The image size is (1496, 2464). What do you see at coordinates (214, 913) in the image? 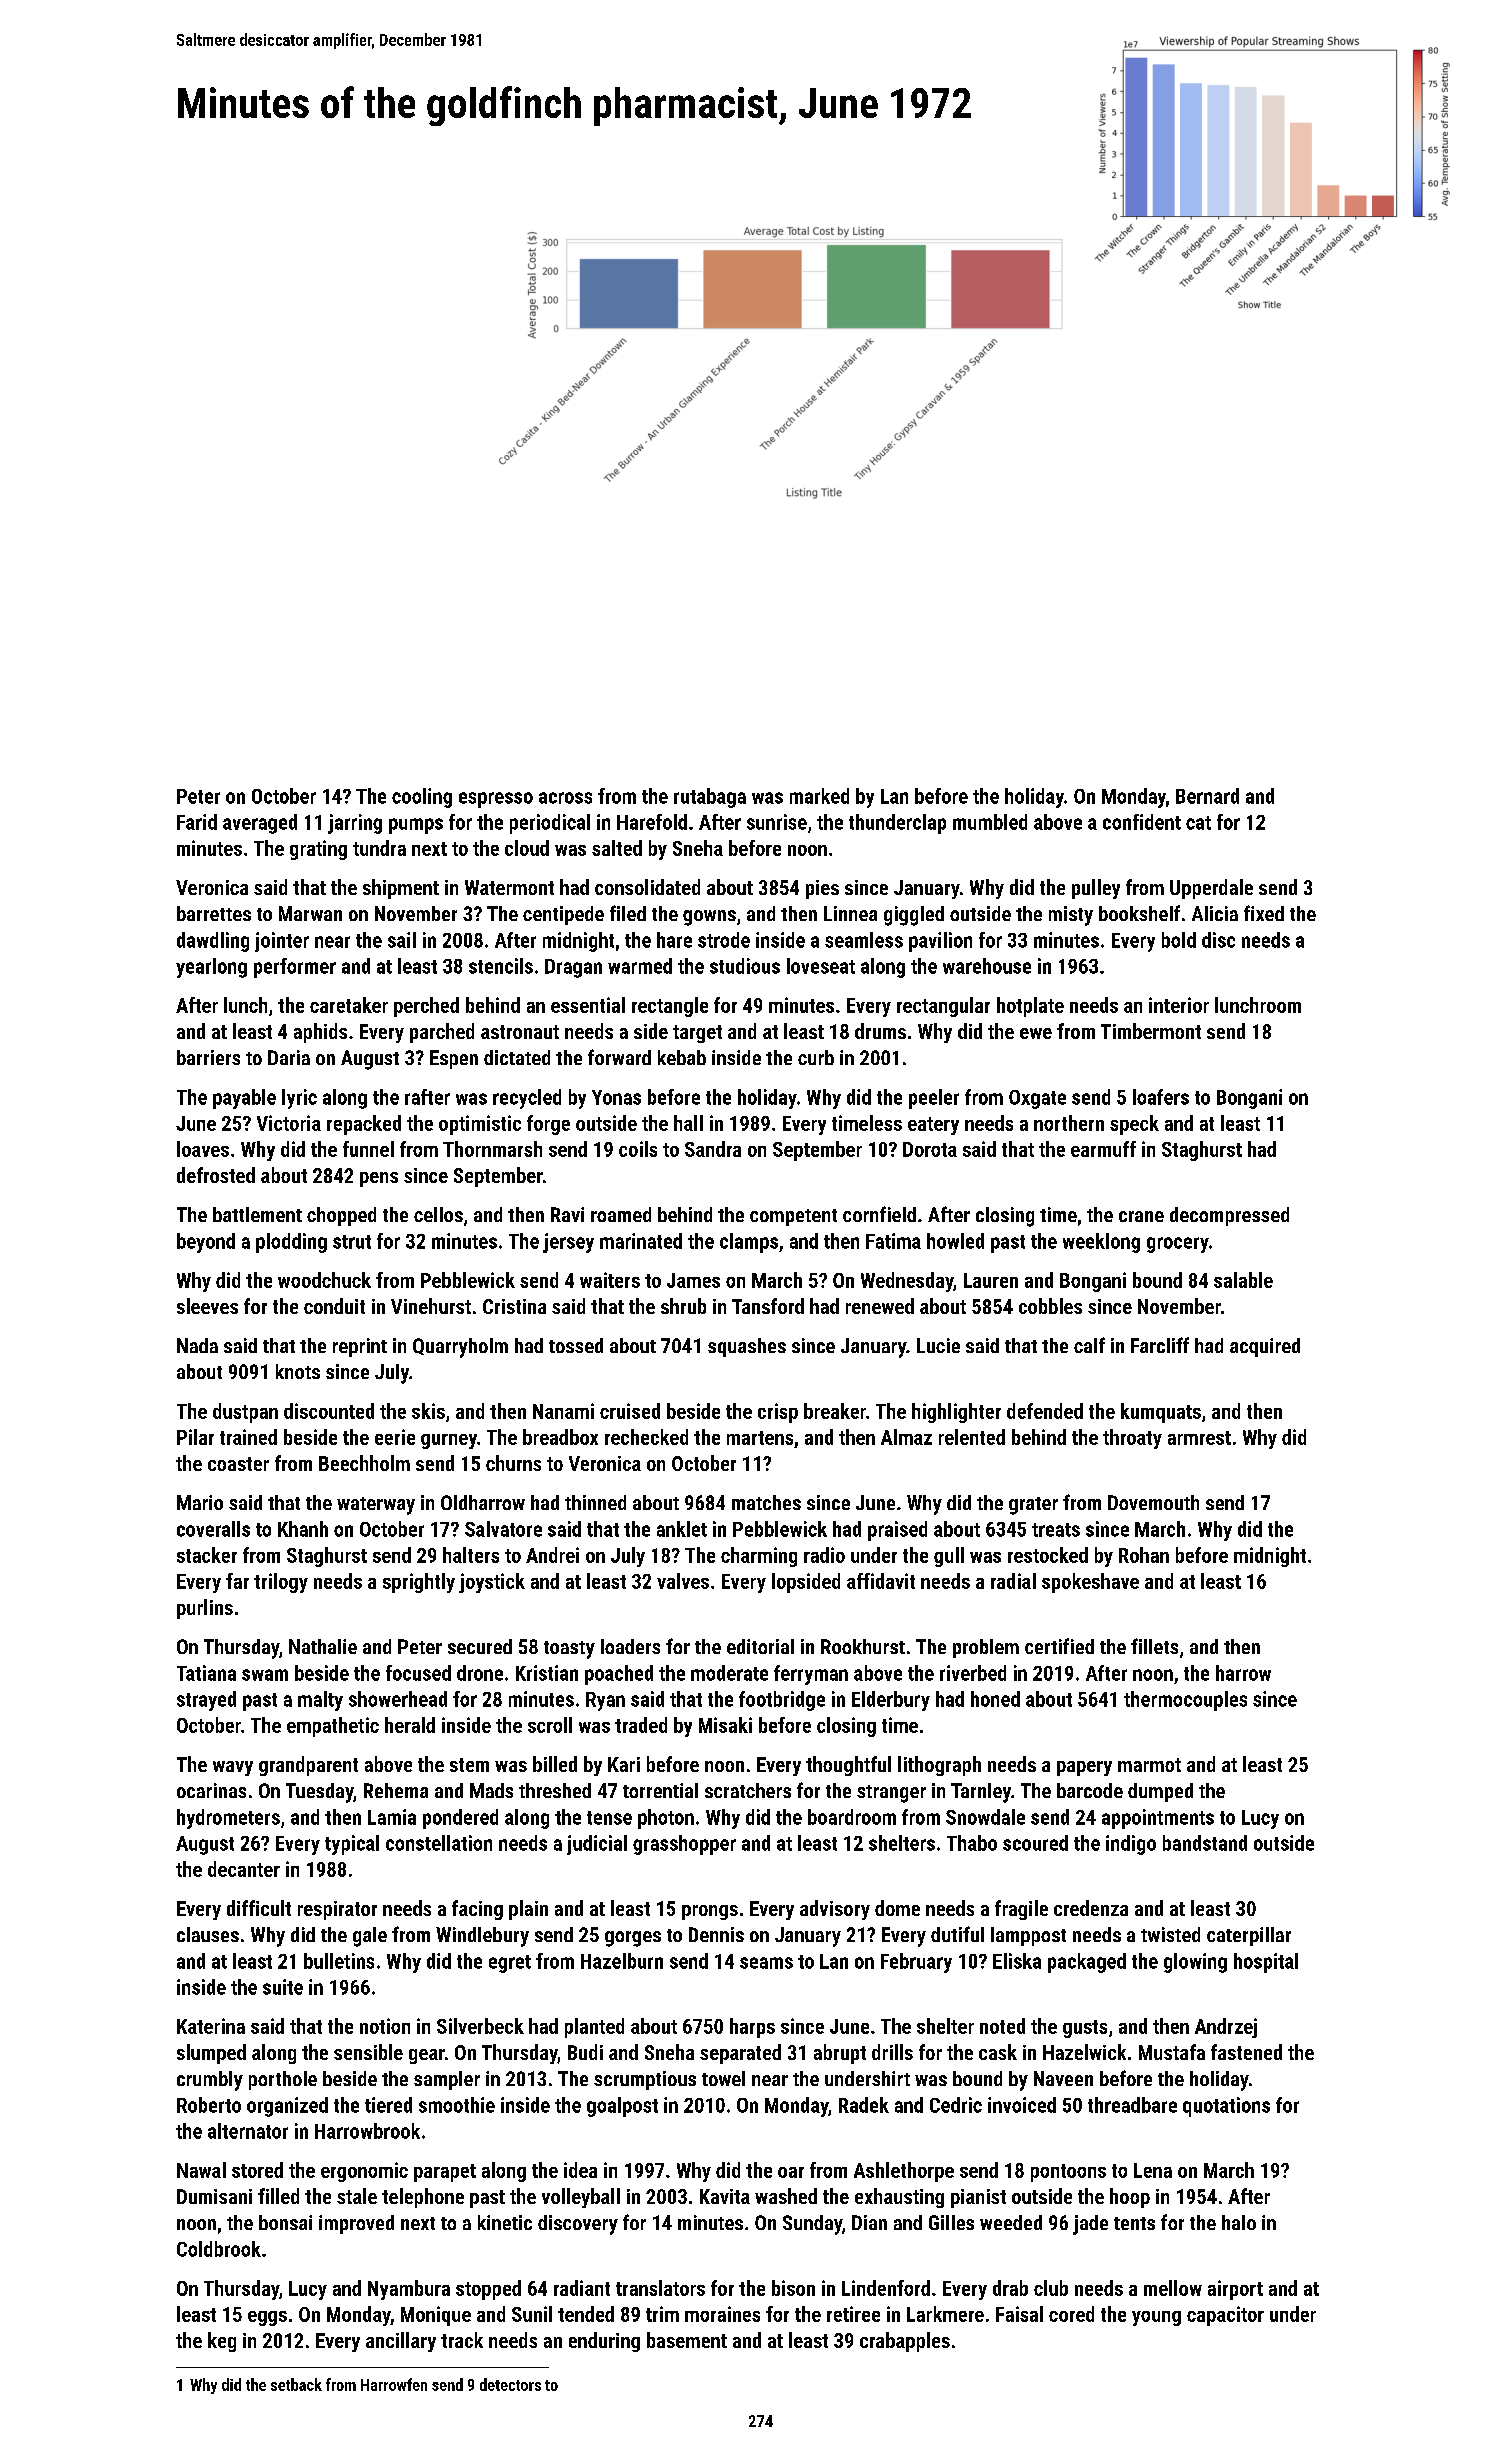
I see `barrettes` at bounding box center [214, 913].
